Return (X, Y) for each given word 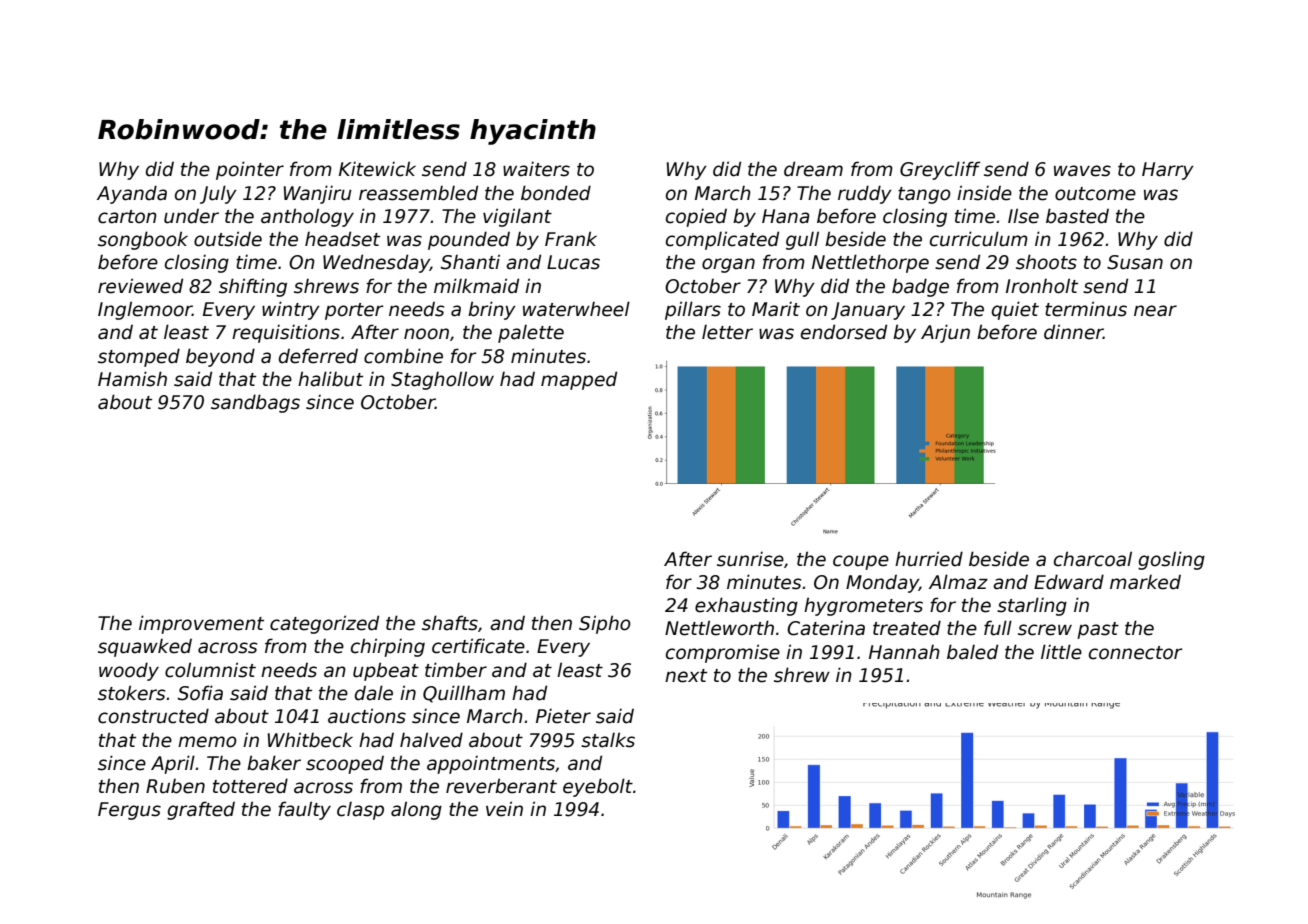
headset (342, 239)
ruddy (865, 194)
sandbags (255, 403)
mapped (579, 380)
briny (492, 310)
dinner (1073, 332)
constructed (153, 716)
